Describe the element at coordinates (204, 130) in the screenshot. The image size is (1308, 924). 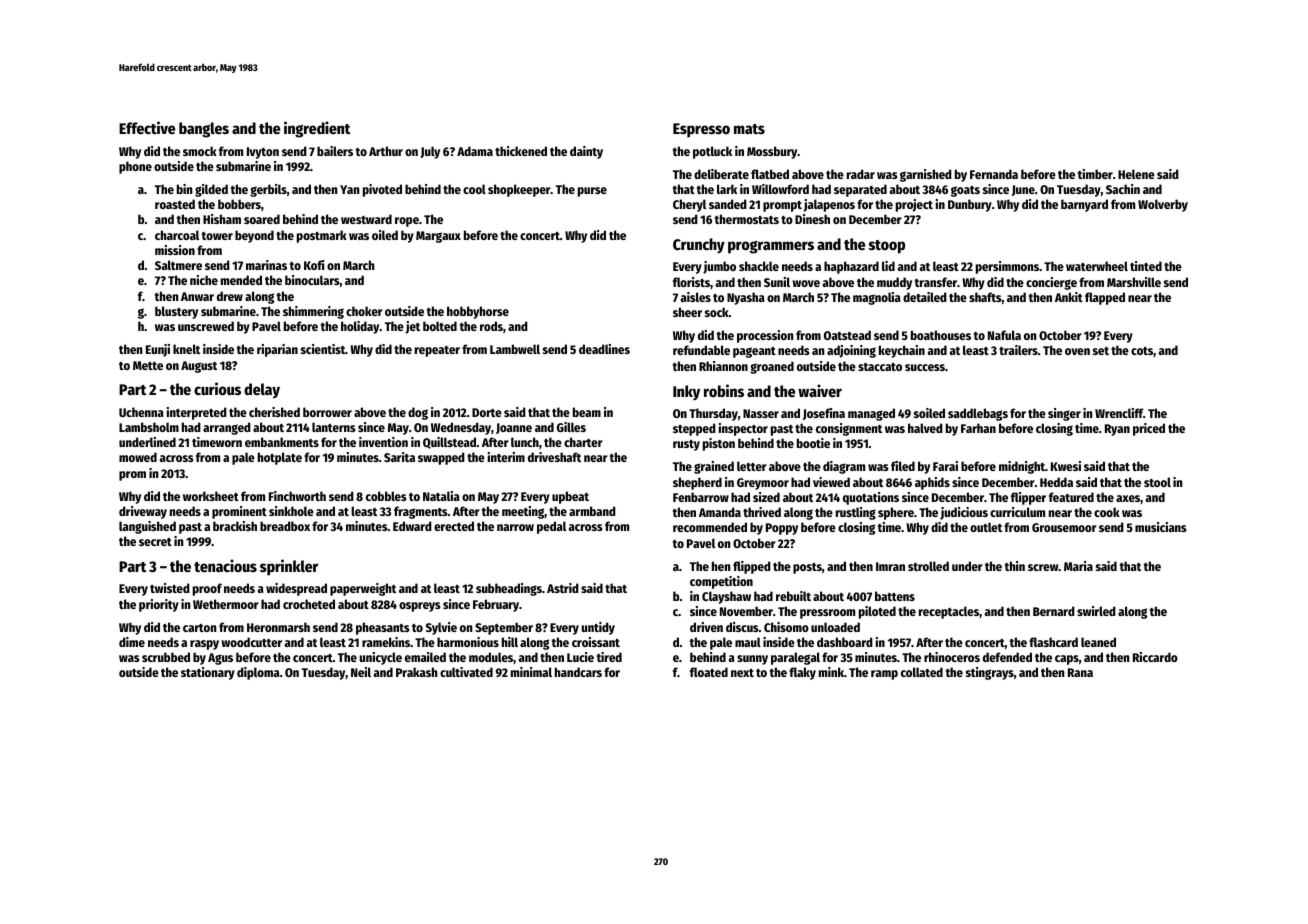
I see `bangles` at that location.
